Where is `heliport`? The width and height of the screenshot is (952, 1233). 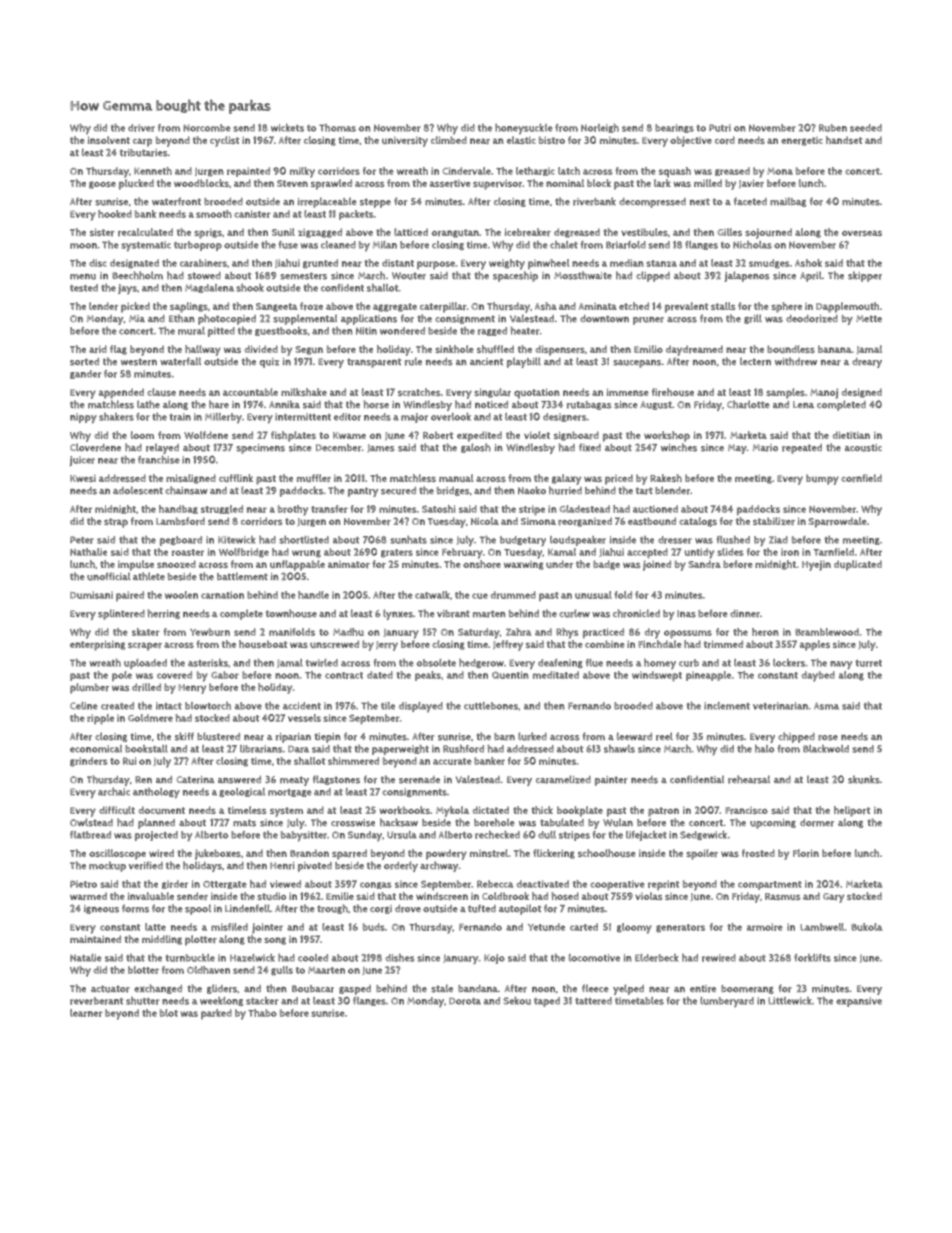
heliport is located at coordinates (852, 811).
